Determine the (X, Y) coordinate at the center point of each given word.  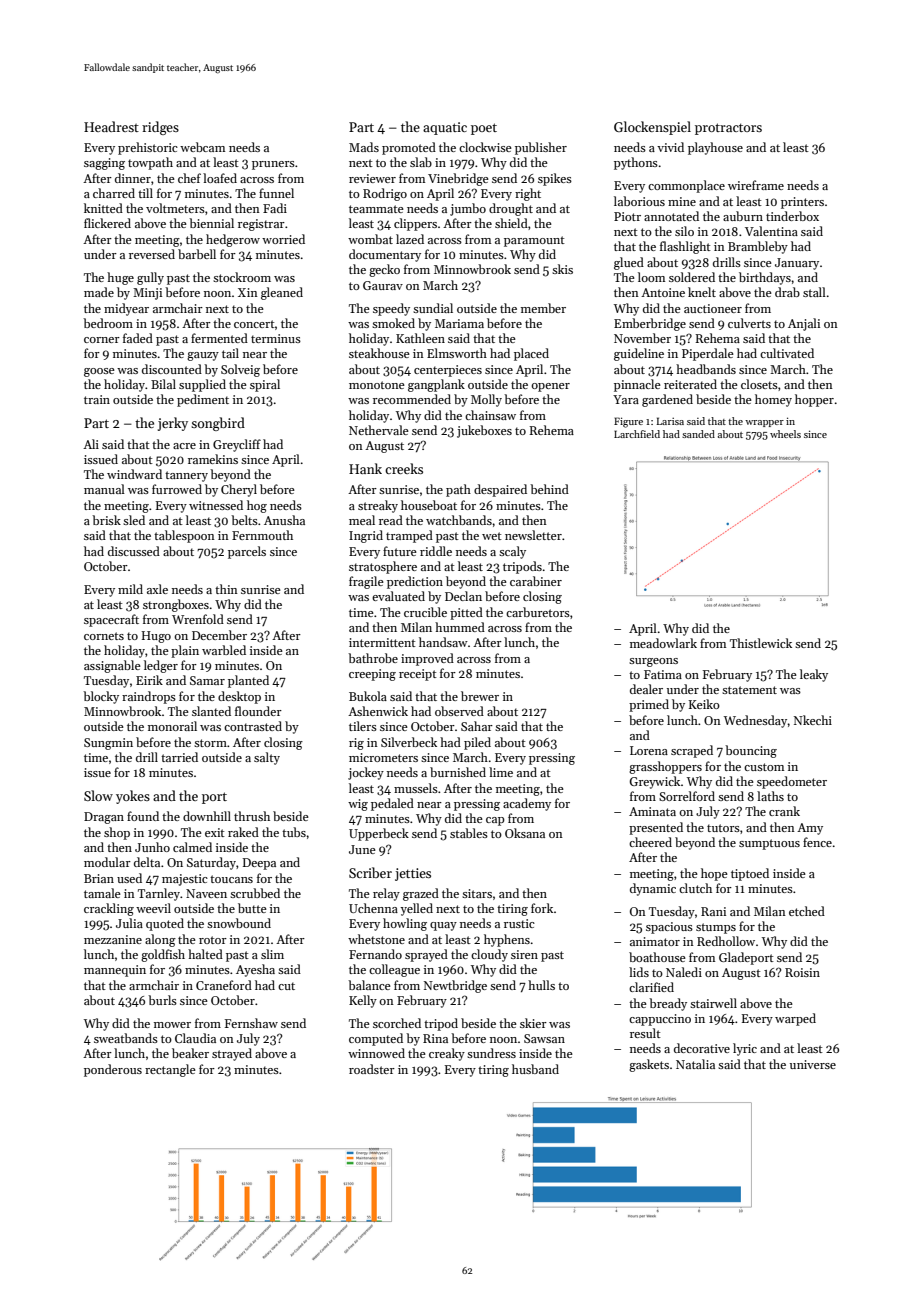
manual (104, 489)
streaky (378, 506)
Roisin (802, 972)
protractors (728, 129)
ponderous (113, 1070)
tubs (294, 832)
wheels (785, 434)
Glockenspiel (652, 128)
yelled (416, 909)
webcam (202, 147)
